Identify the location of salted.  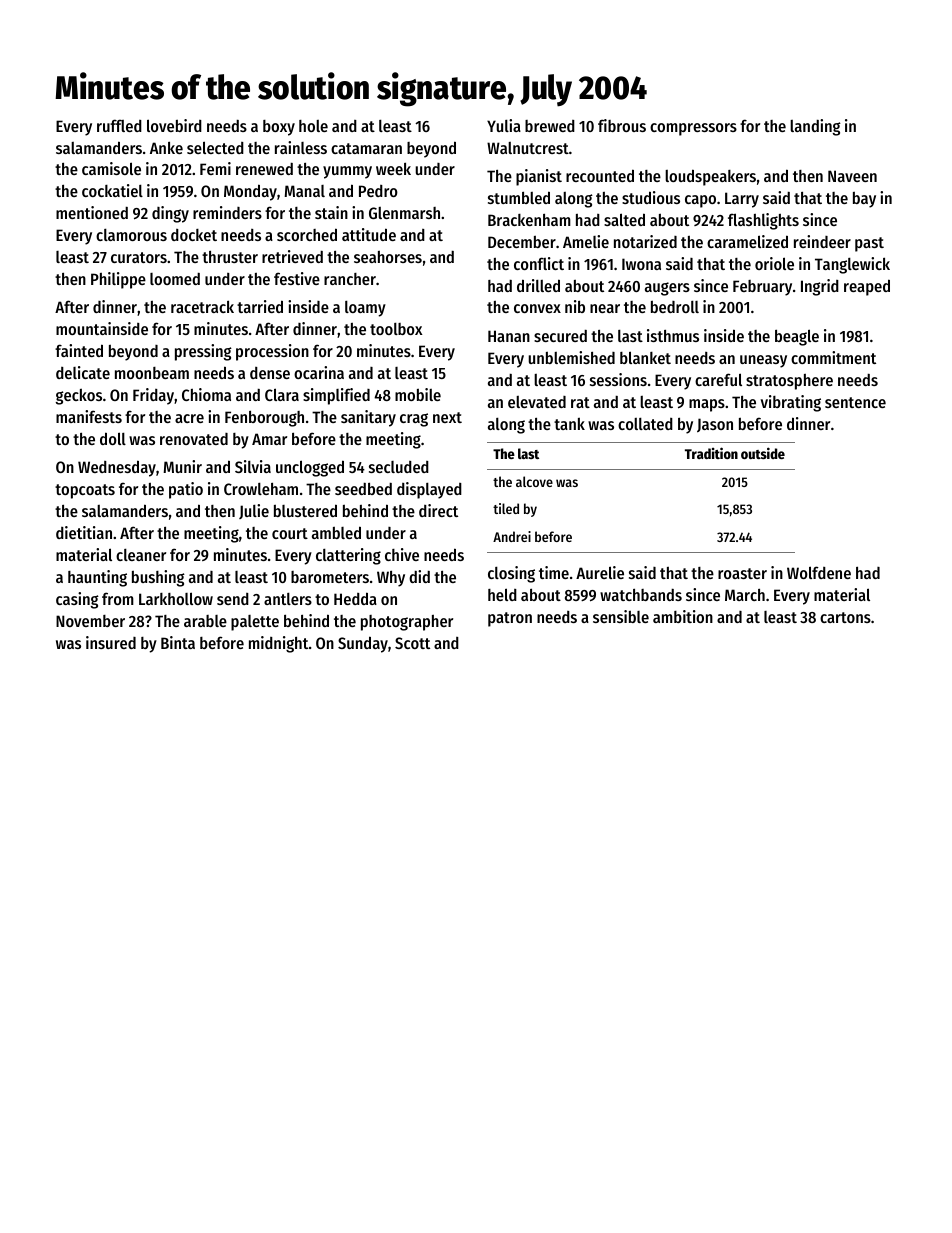
(624, 219).
